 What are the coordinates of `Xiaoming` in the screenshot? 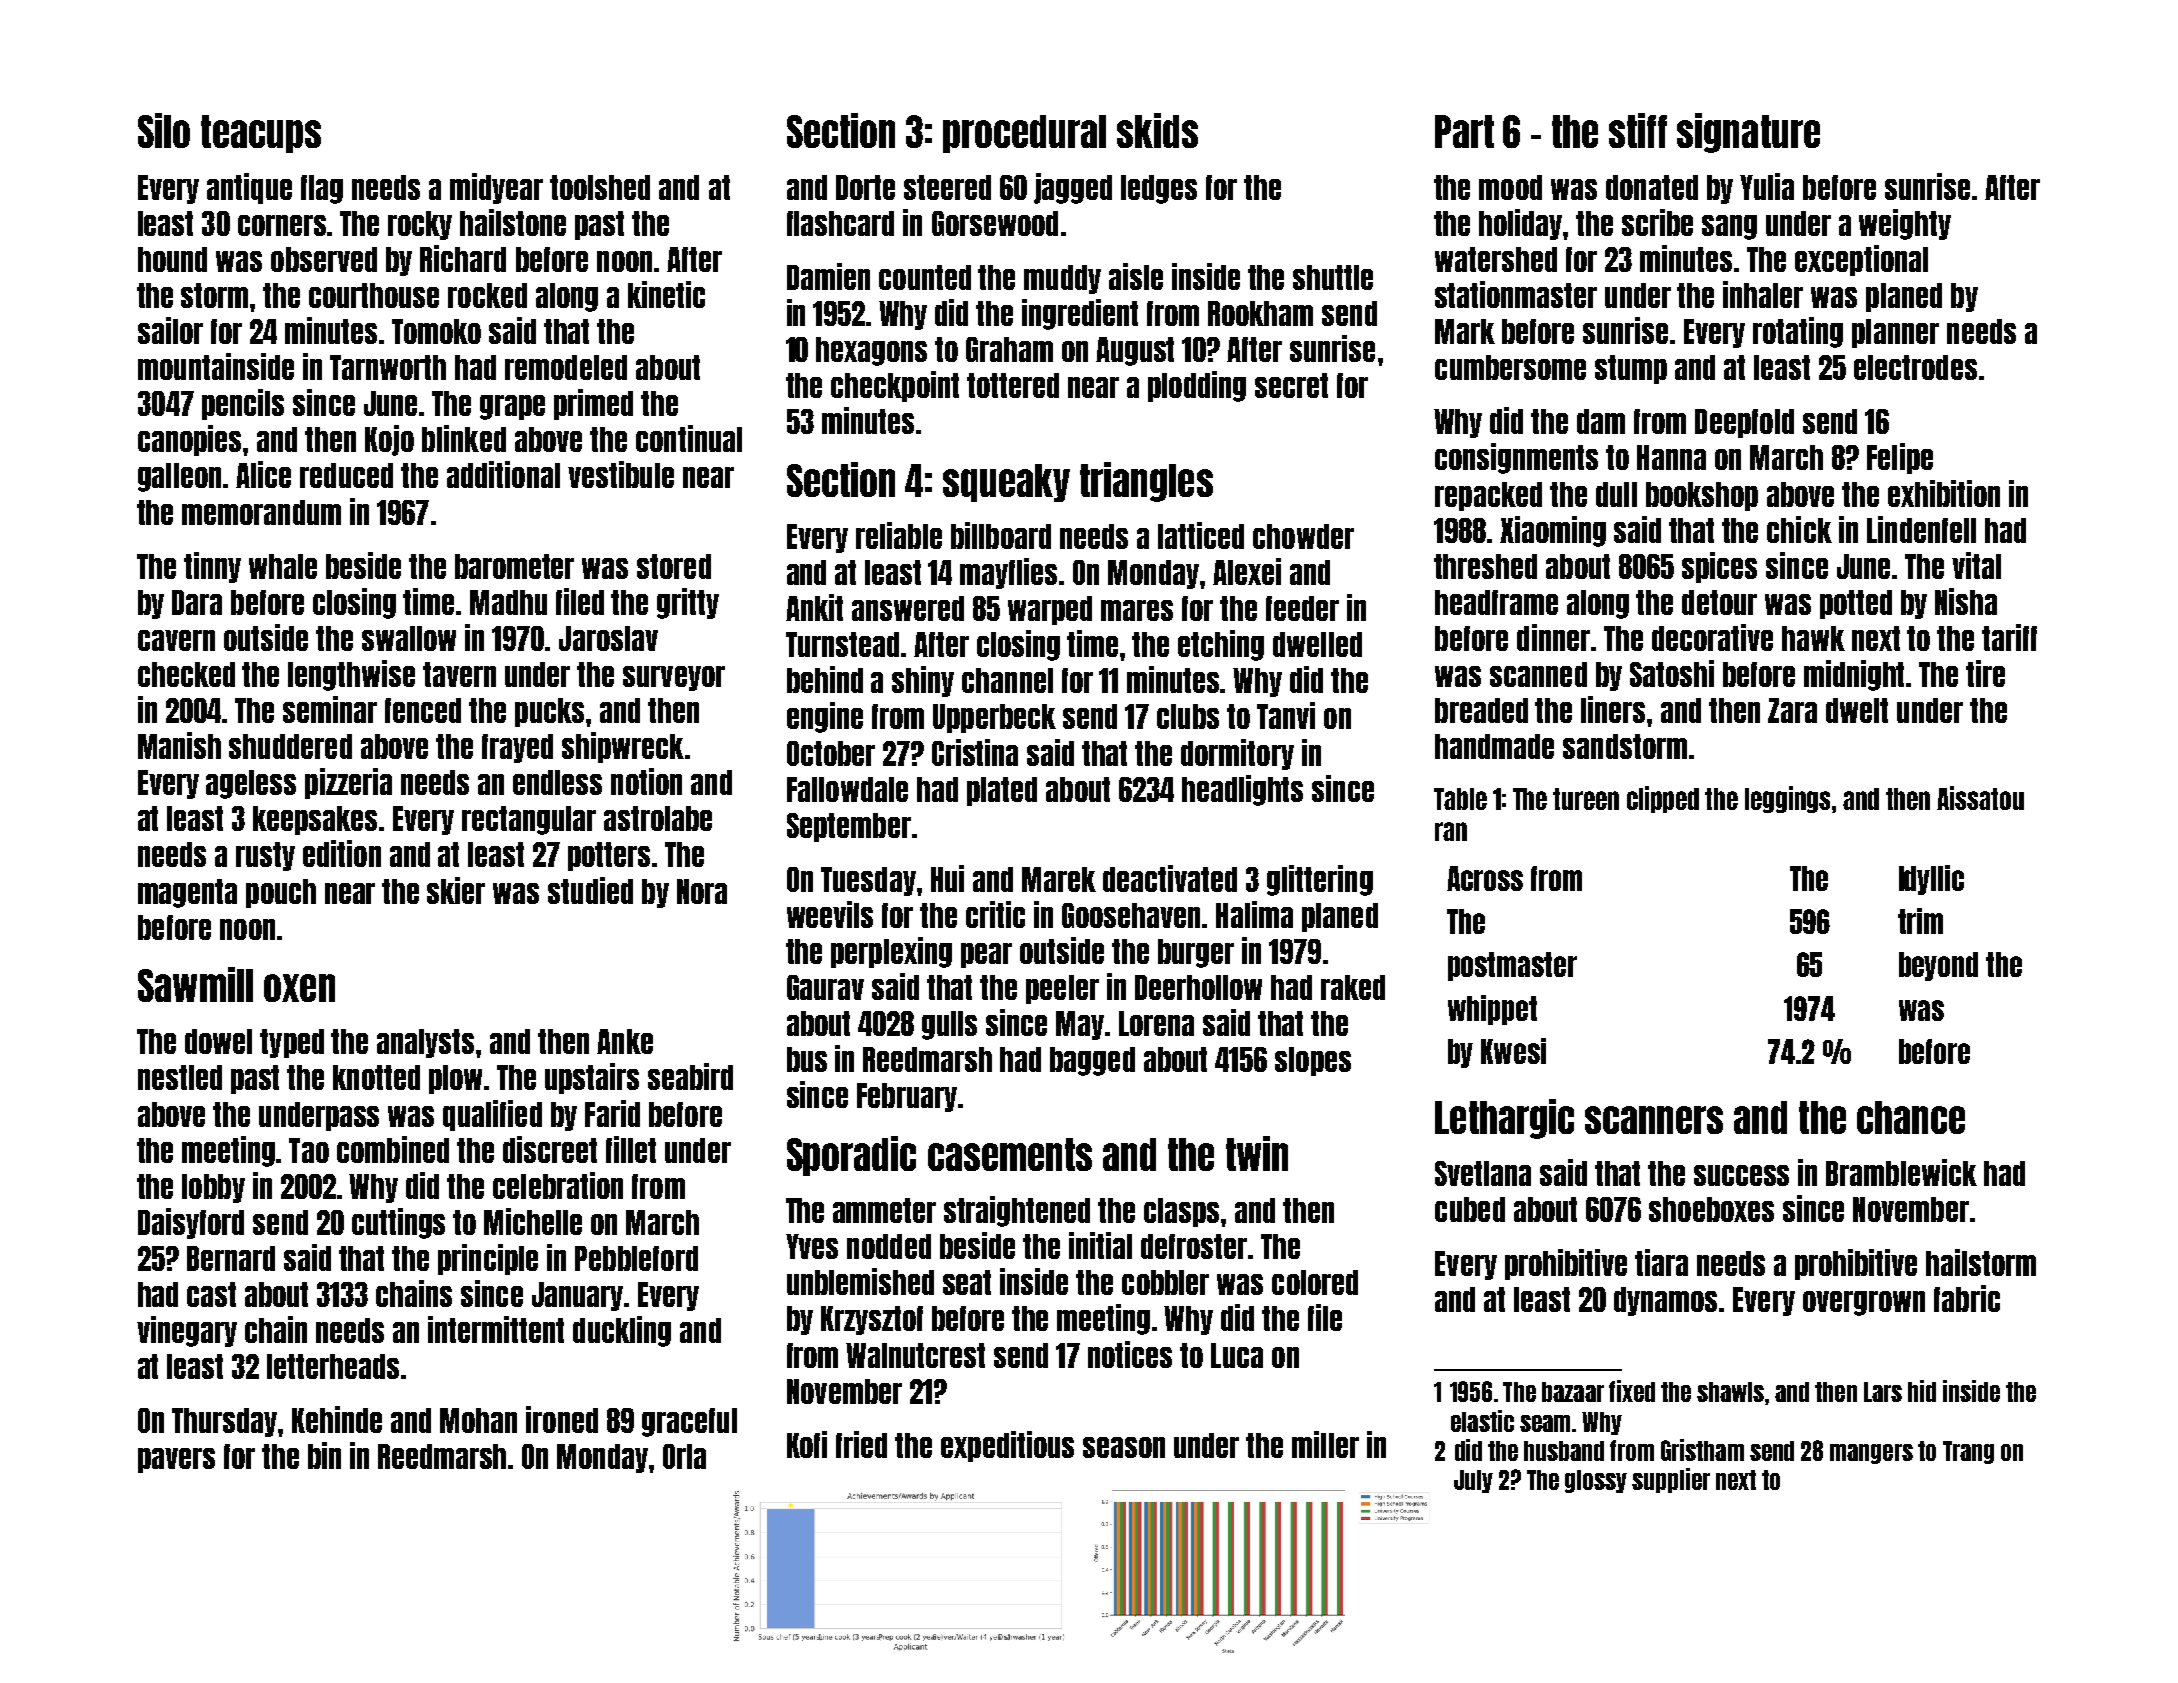 It's located at (1553, 531).
